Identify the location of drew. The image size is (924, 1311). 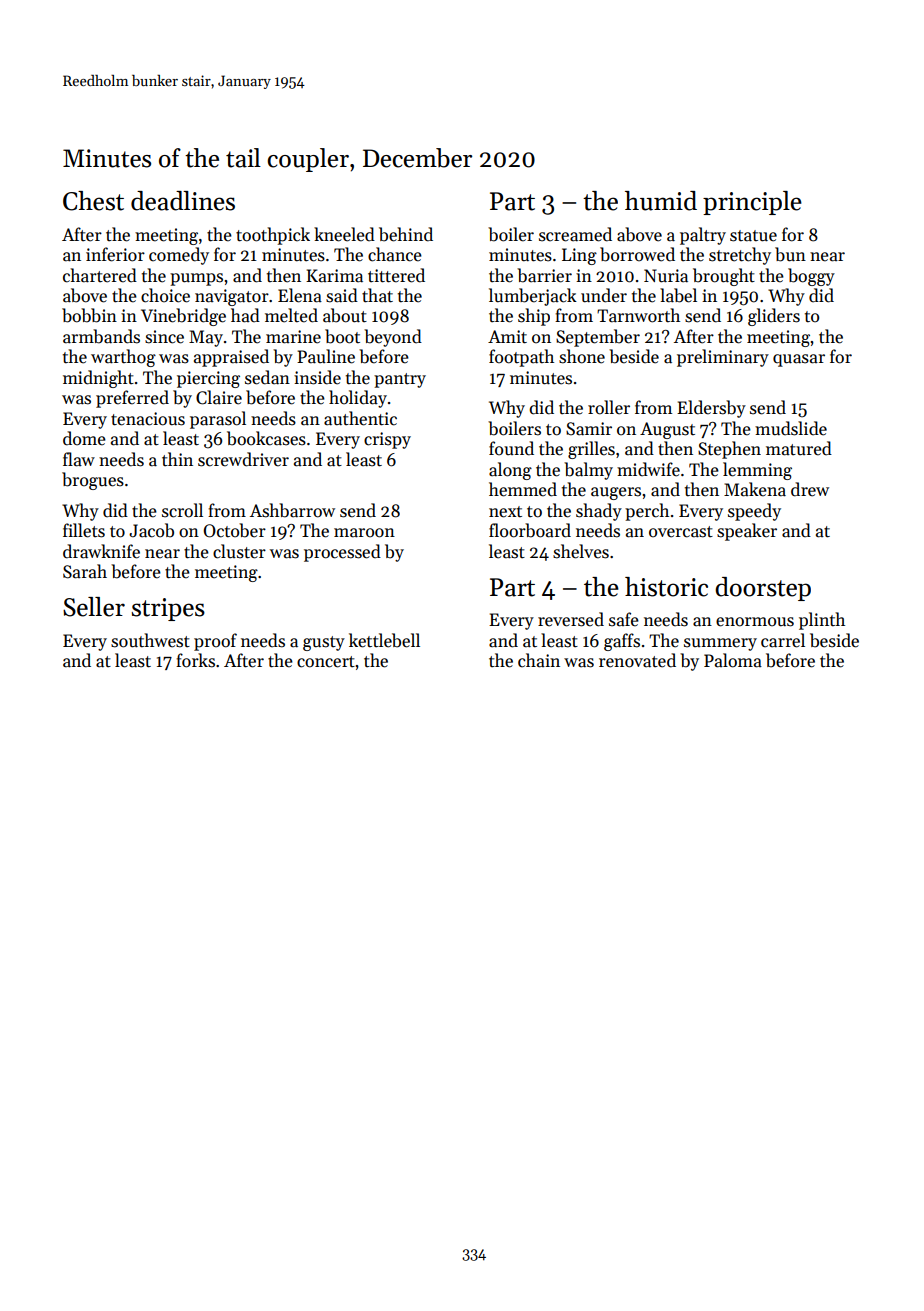
(810, 489).
